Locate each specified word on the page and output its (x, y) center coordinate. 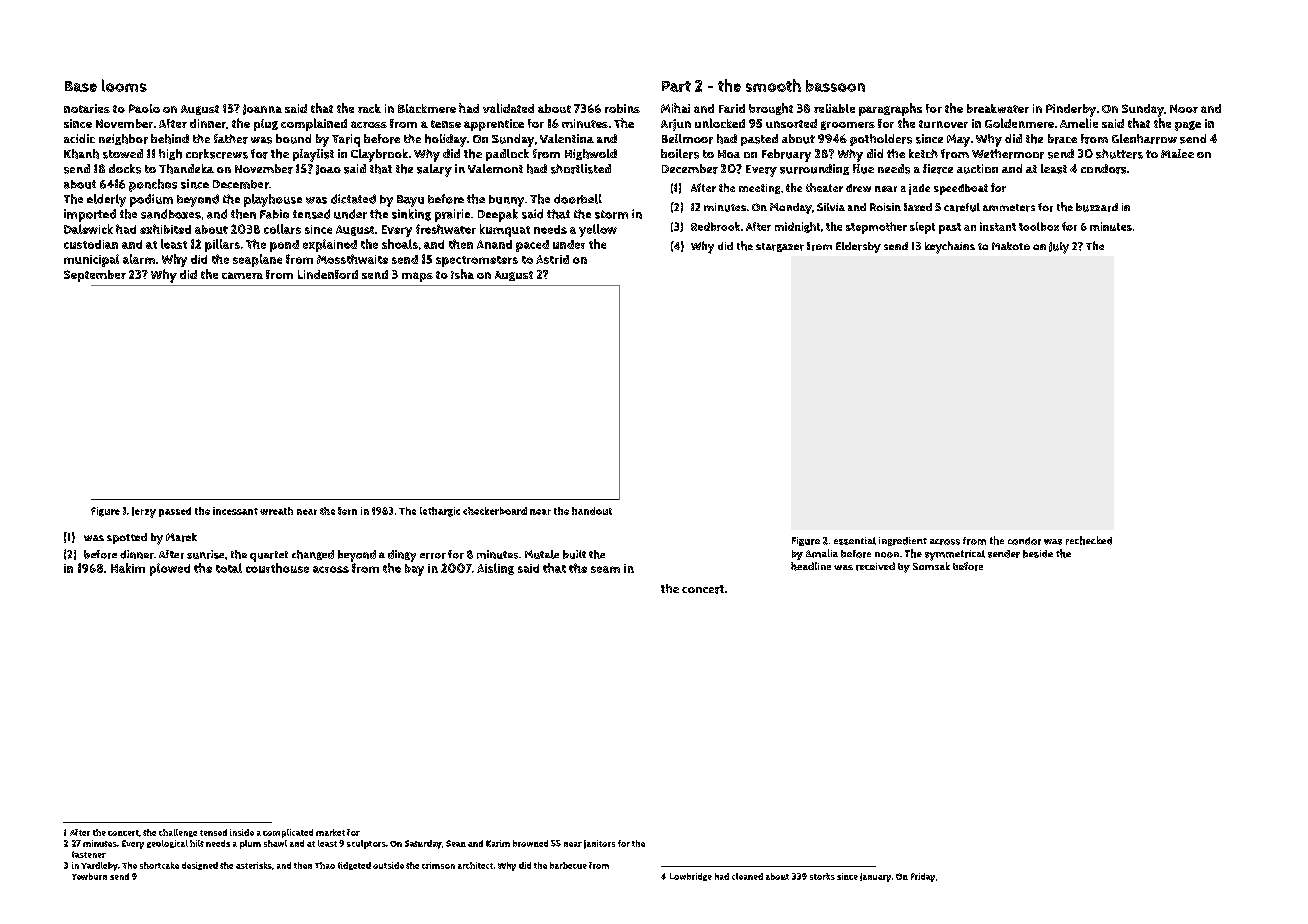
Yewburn (89, 876)
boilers (680, 154)
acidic (79, 138)
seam (605, 569)
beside (1038, 554)
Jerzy (144, 512)
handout (592, 511)
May (958, 140)
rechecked (1089, 540)
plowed (170, 569)
